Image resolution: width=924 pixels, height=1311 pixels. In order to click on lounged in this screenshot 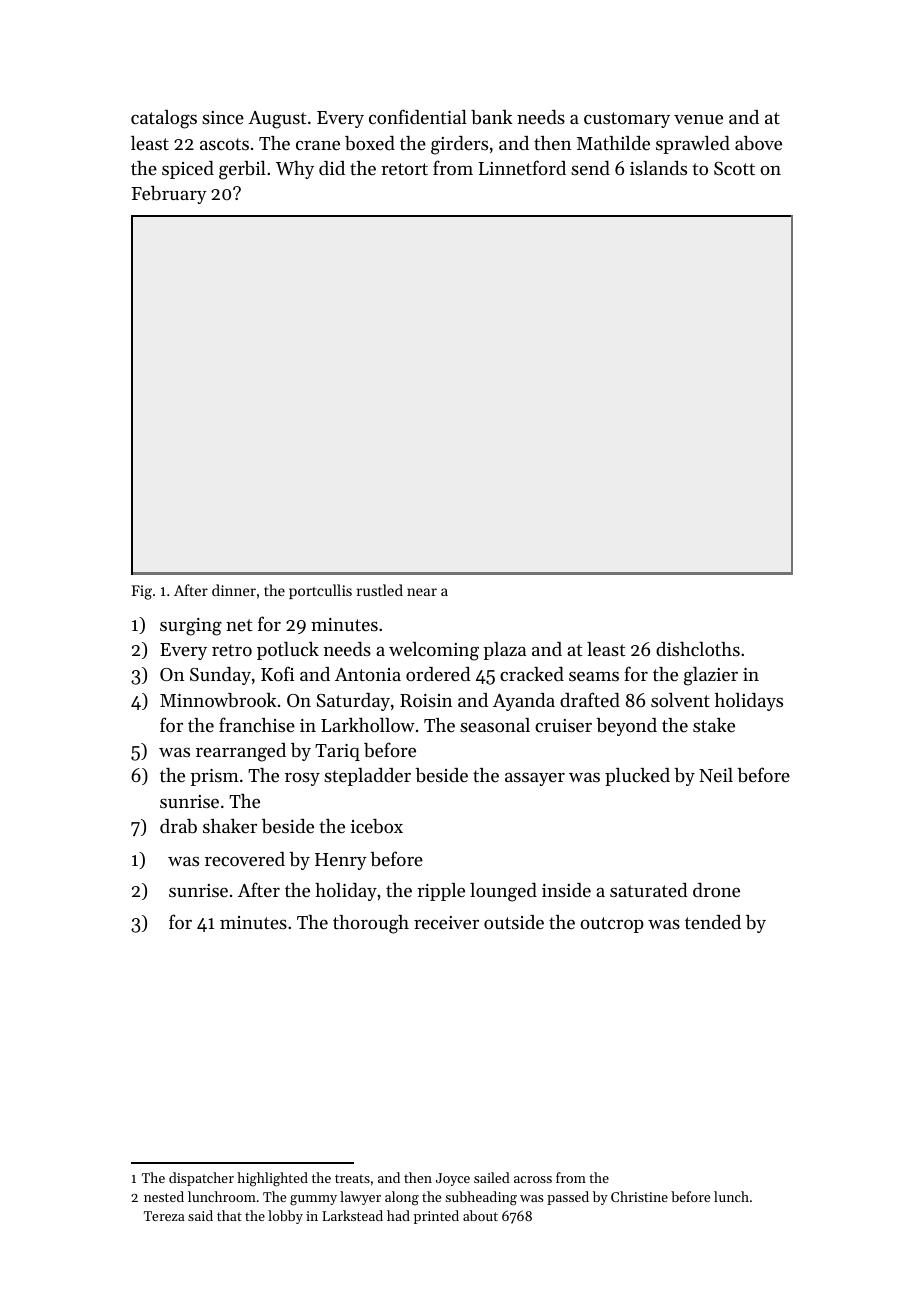, I will do `click(503, 892)`.
